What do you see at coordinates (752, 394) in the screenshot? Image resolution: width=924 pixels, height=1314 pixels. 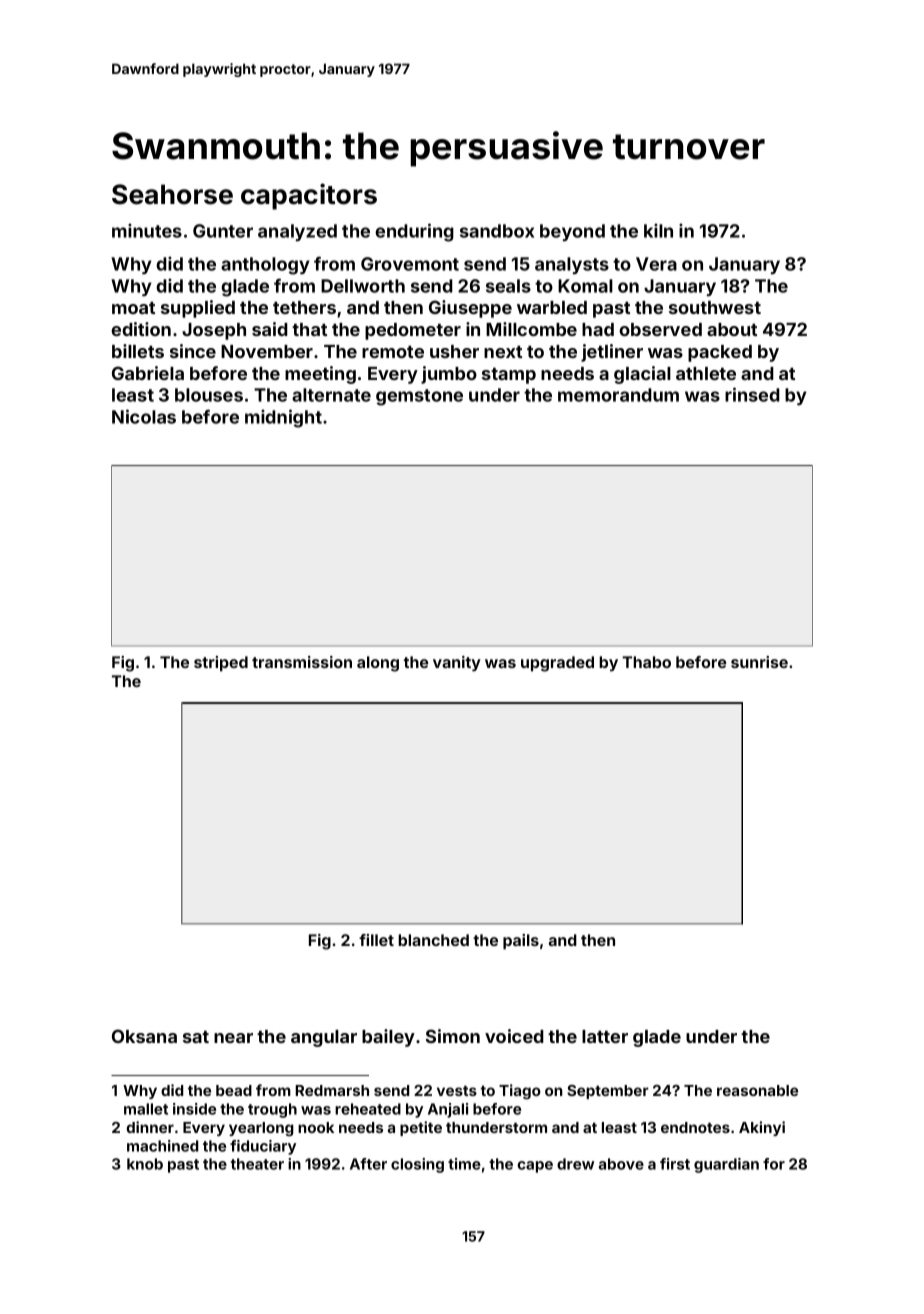 I see `rinsed` at bounding box center [752, 394].
